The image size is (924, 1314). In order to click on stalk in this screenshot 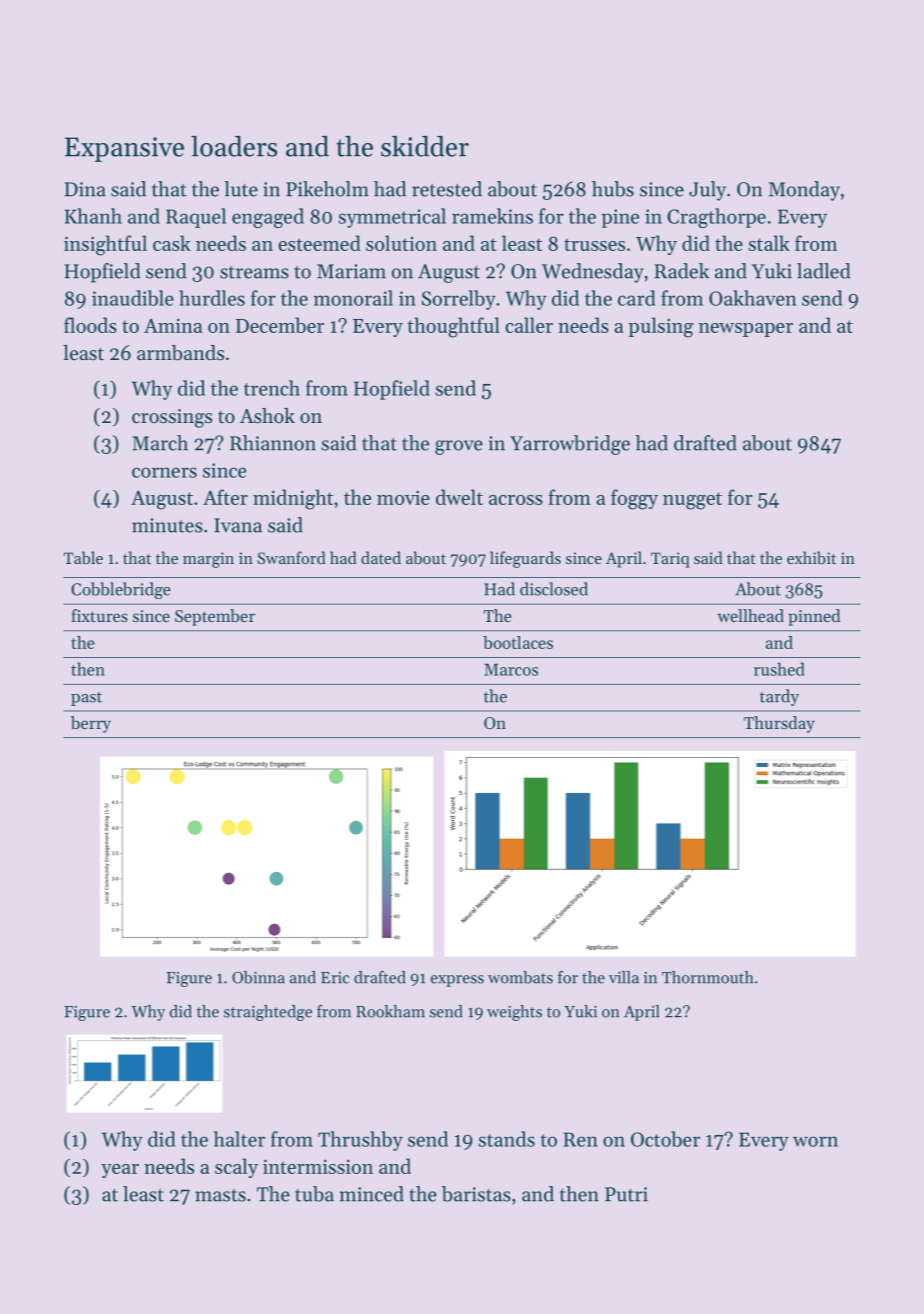, I will do `click(769, 243)`.
